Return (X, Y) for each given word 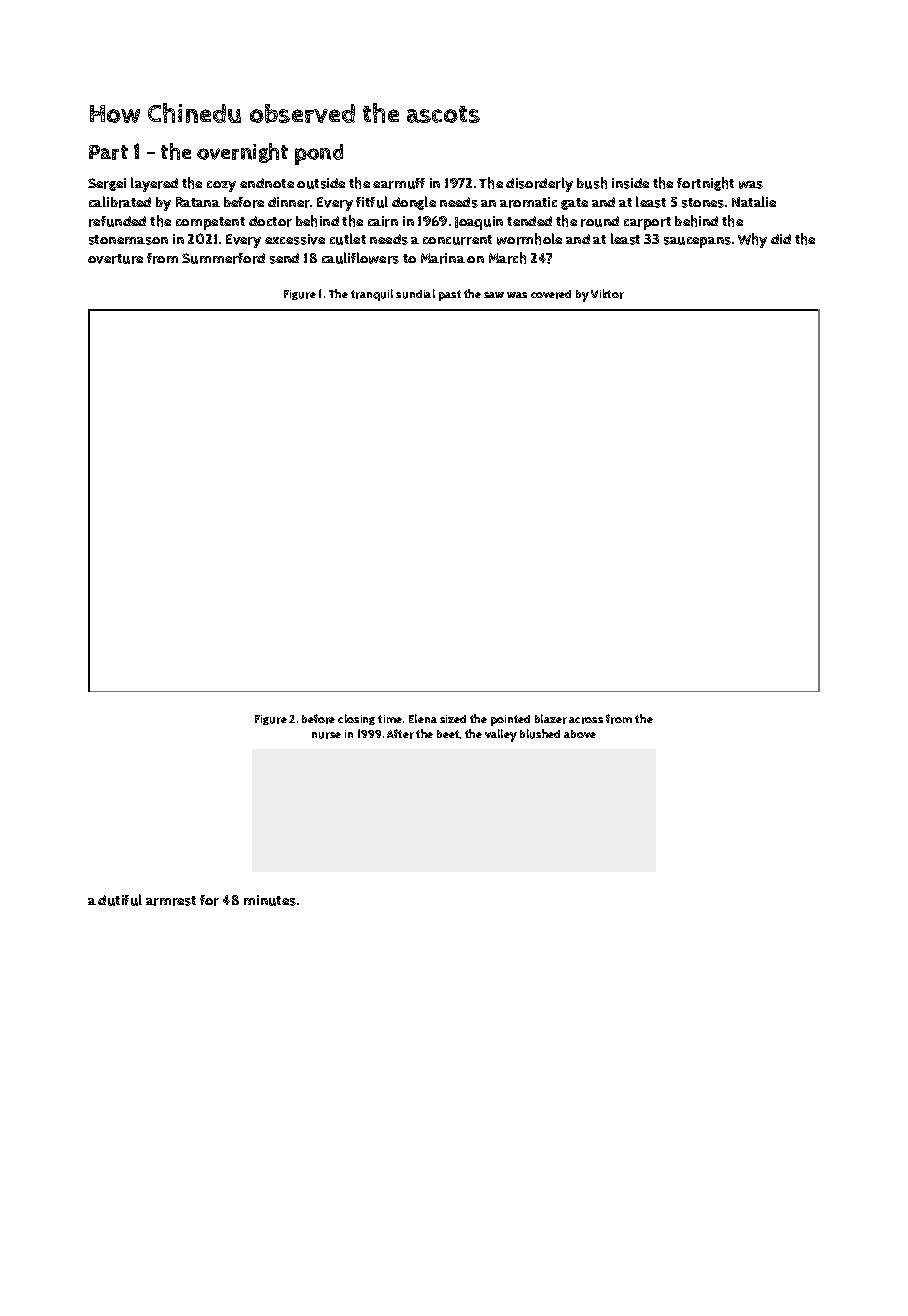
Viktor (607, 294)
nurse (326, 735)
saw (494, 295)
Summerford (223, 258)
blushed (540, 734)
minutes (270, 900)
